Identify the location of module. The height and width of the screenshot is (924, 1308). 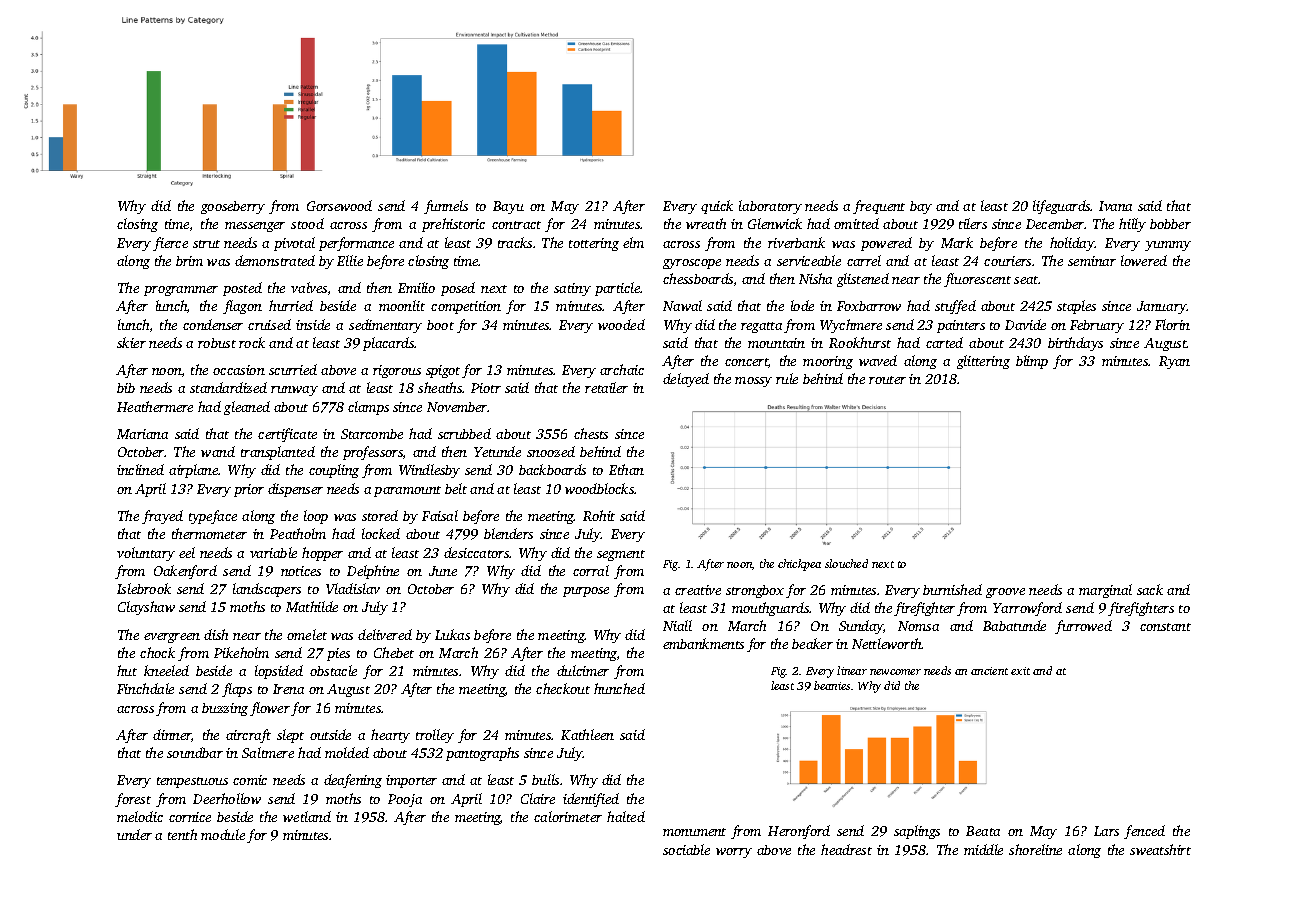
(223, 834).
